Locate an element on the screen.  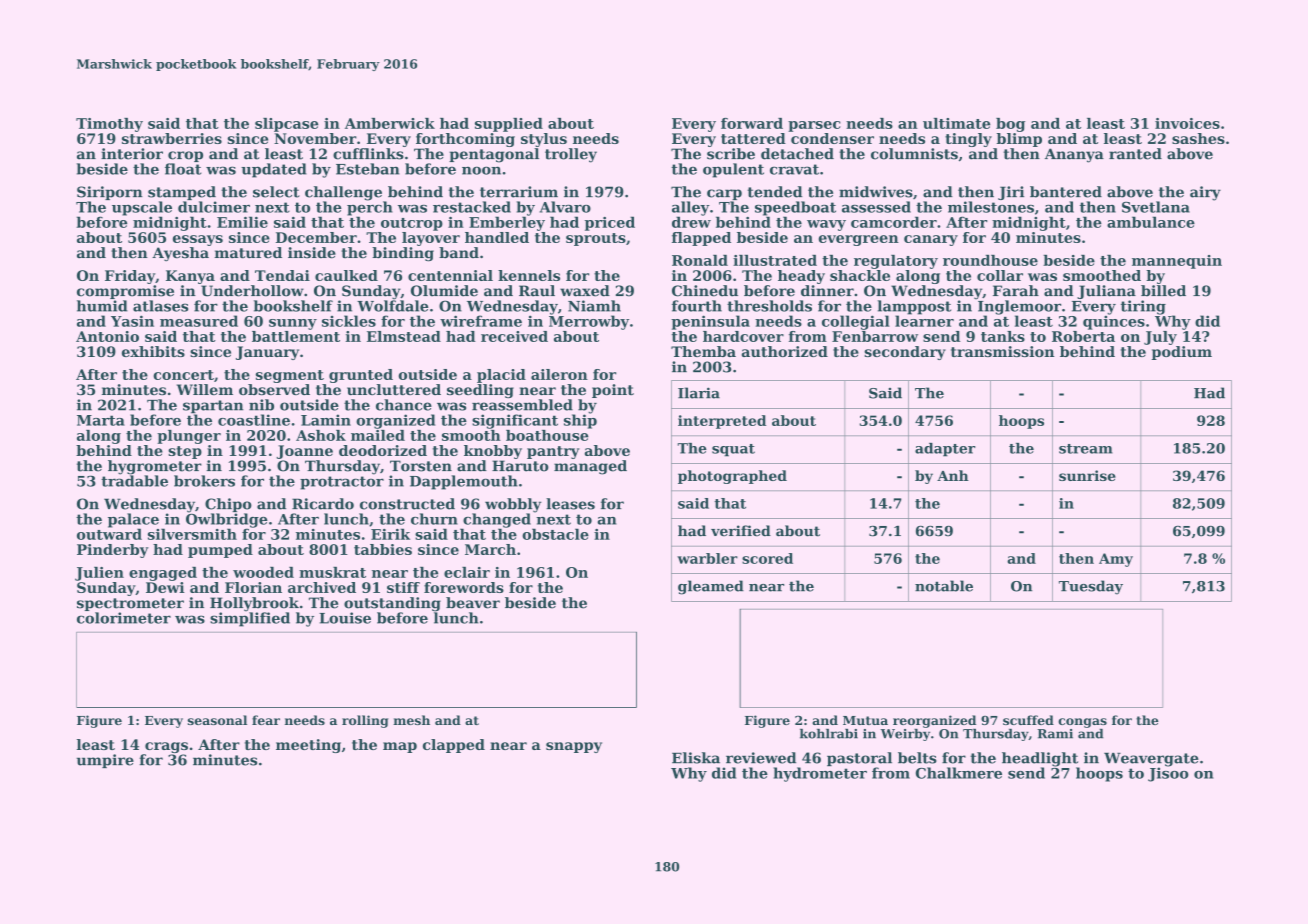
sprouts is located at coordinates (596, 239).
